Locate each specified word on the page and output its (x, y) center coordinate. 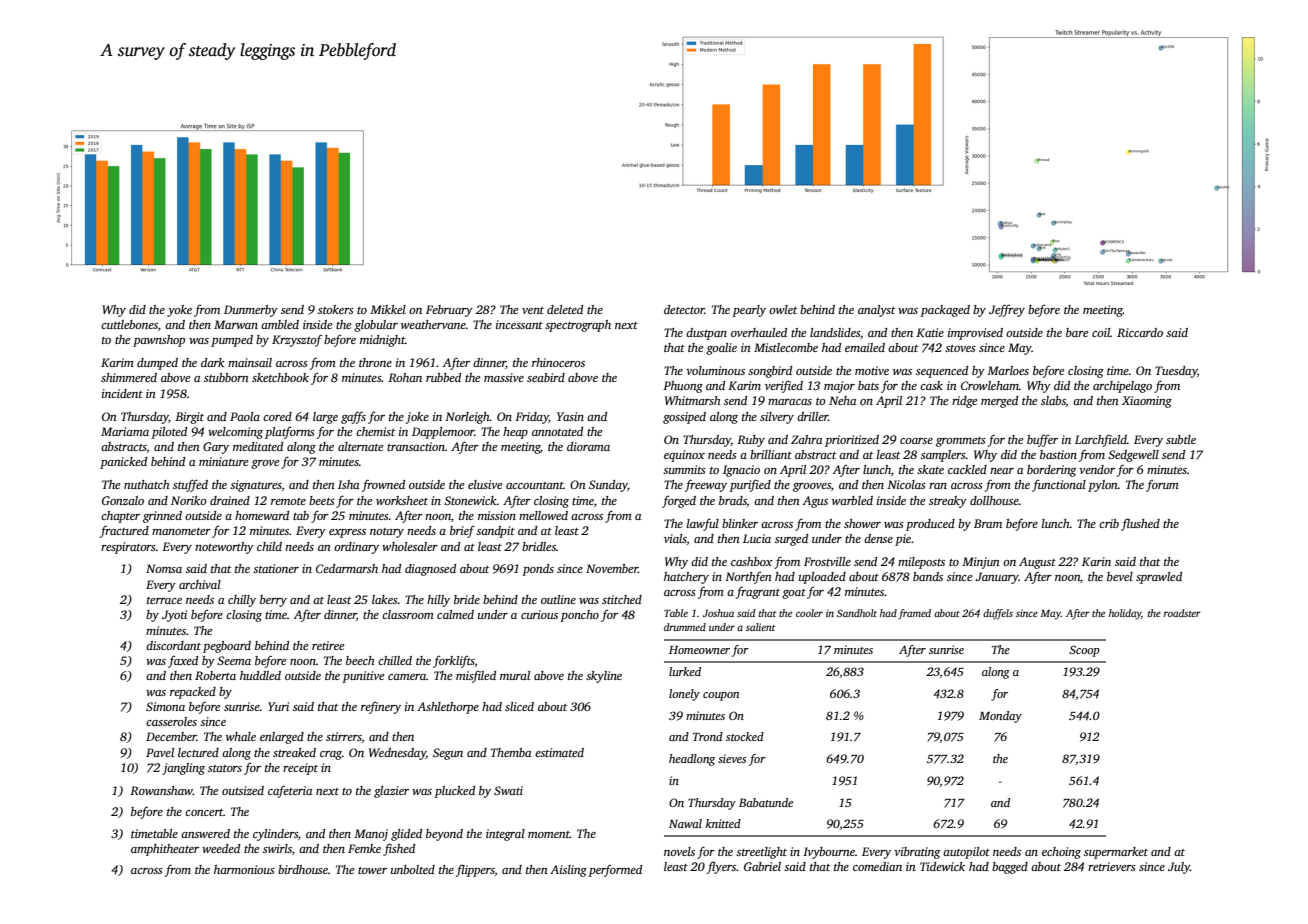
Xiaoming (1147, 402)
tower (372, 870)
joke (417, 418)
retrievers (1112, 866)
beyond (444, 835)
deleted (565, 309)
